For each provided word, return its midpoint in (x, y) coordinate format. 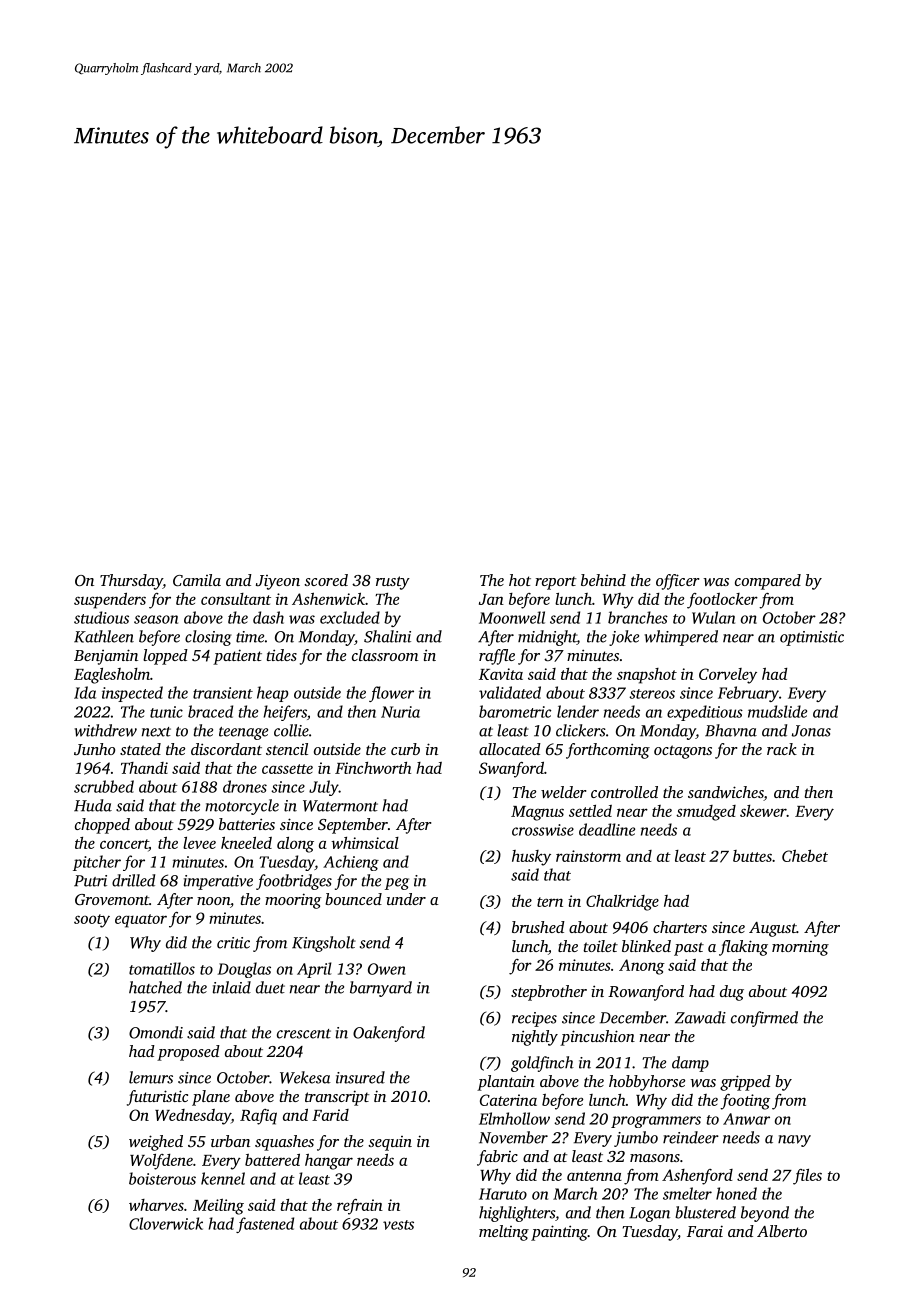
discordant (226, 749)
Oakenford (389, 1034)
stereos (652, 694)
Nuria (400, 712)
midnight (547, 638)
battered (272, 1160)
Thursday (131, 582)
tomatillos (162, 968)
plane (211, 1098)
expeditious (705, 713)
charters (680, 927)
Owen (387, 969)
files (807, 1177)
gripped (745, 1083)
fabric (497, 1158)
